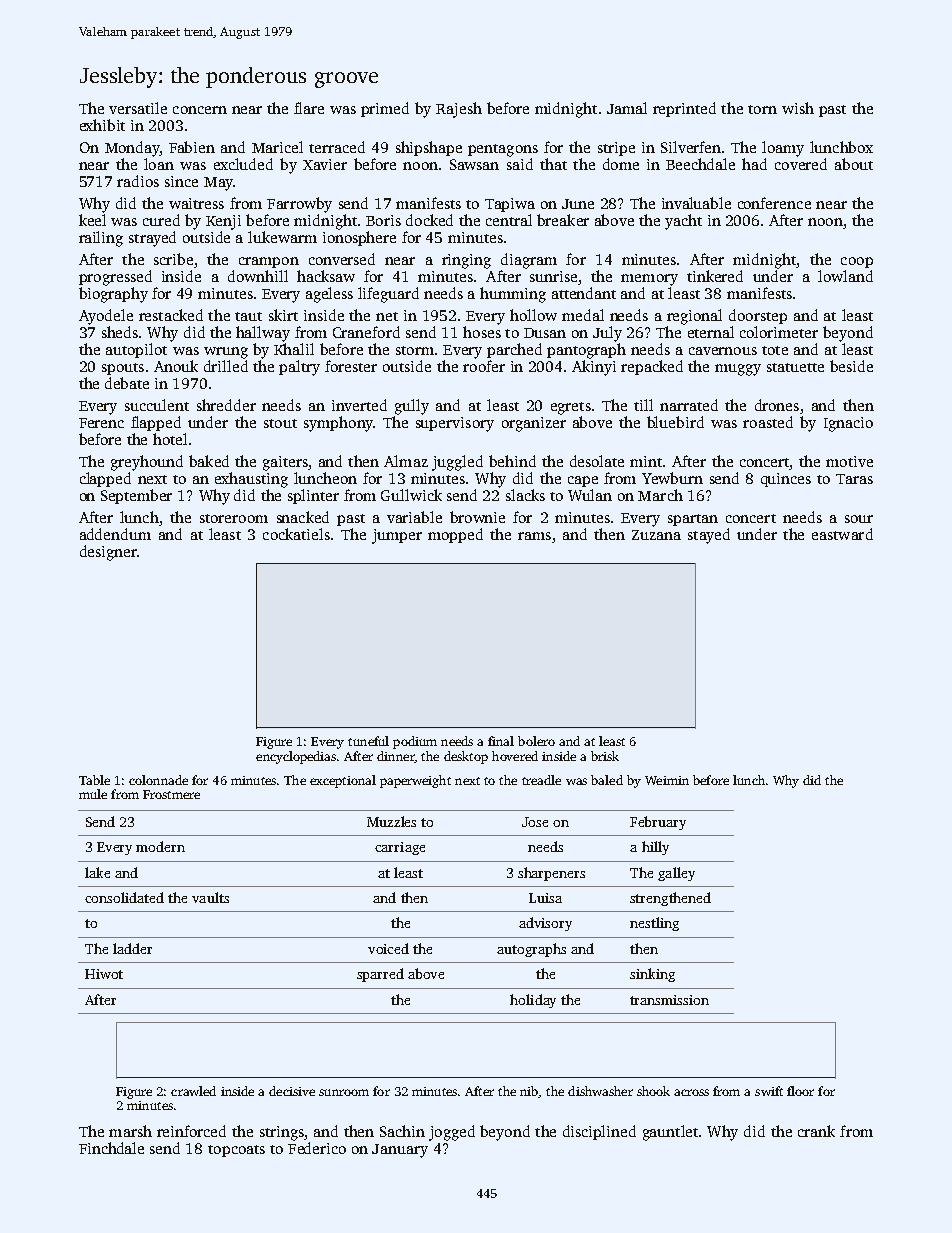  I want to click on gully, so click(412, 407).
